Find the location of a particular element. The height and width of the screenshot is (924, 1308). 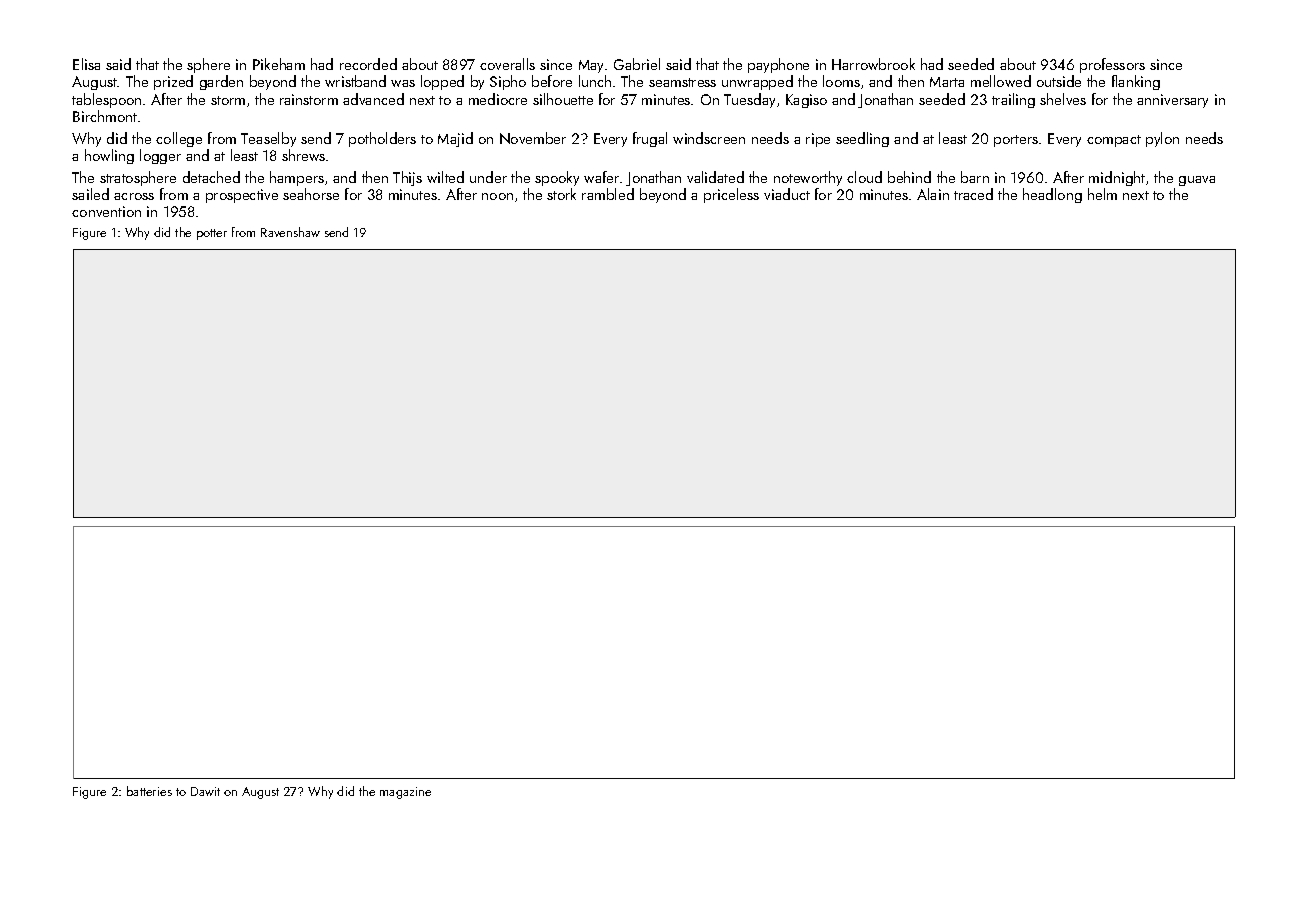

headlong is located at coordinates (1052, 195).
